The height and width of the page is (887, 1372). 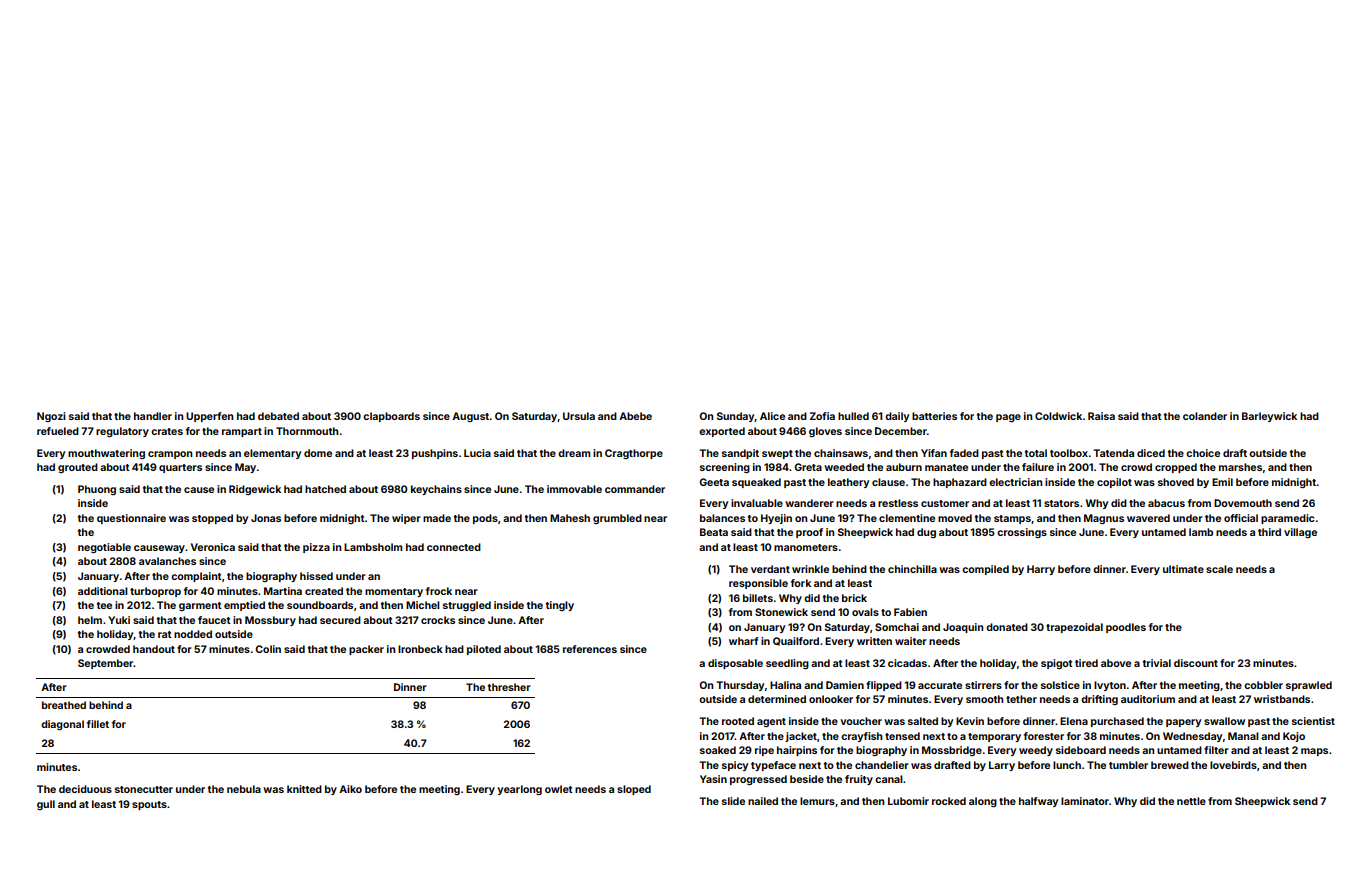 What do you see at coordinates (1183, 723) in the page?
I see `papery` at bounding box center [1183, 723].
